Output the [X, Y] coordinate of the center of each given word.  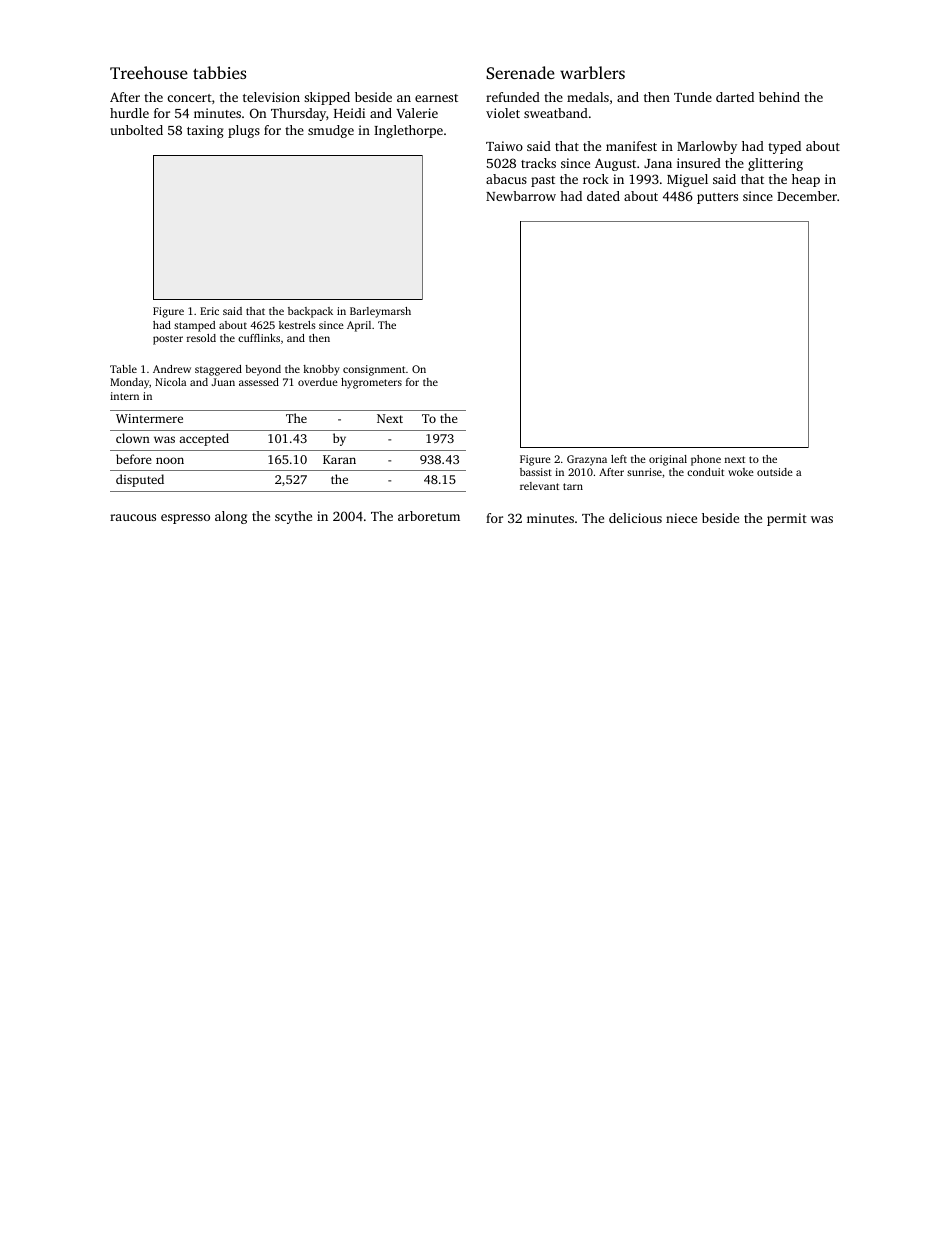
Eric [209, 311]
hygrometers [371, 383]
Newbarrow [521, 196]
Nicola [170, 382]
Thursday [298, 114]
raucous [133, 517]
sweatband [556, 113]
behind [779, 97]
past [543, 181]
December [807, 196]
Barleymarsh [380, 312]
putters [717, 198]
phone [706, 460]
